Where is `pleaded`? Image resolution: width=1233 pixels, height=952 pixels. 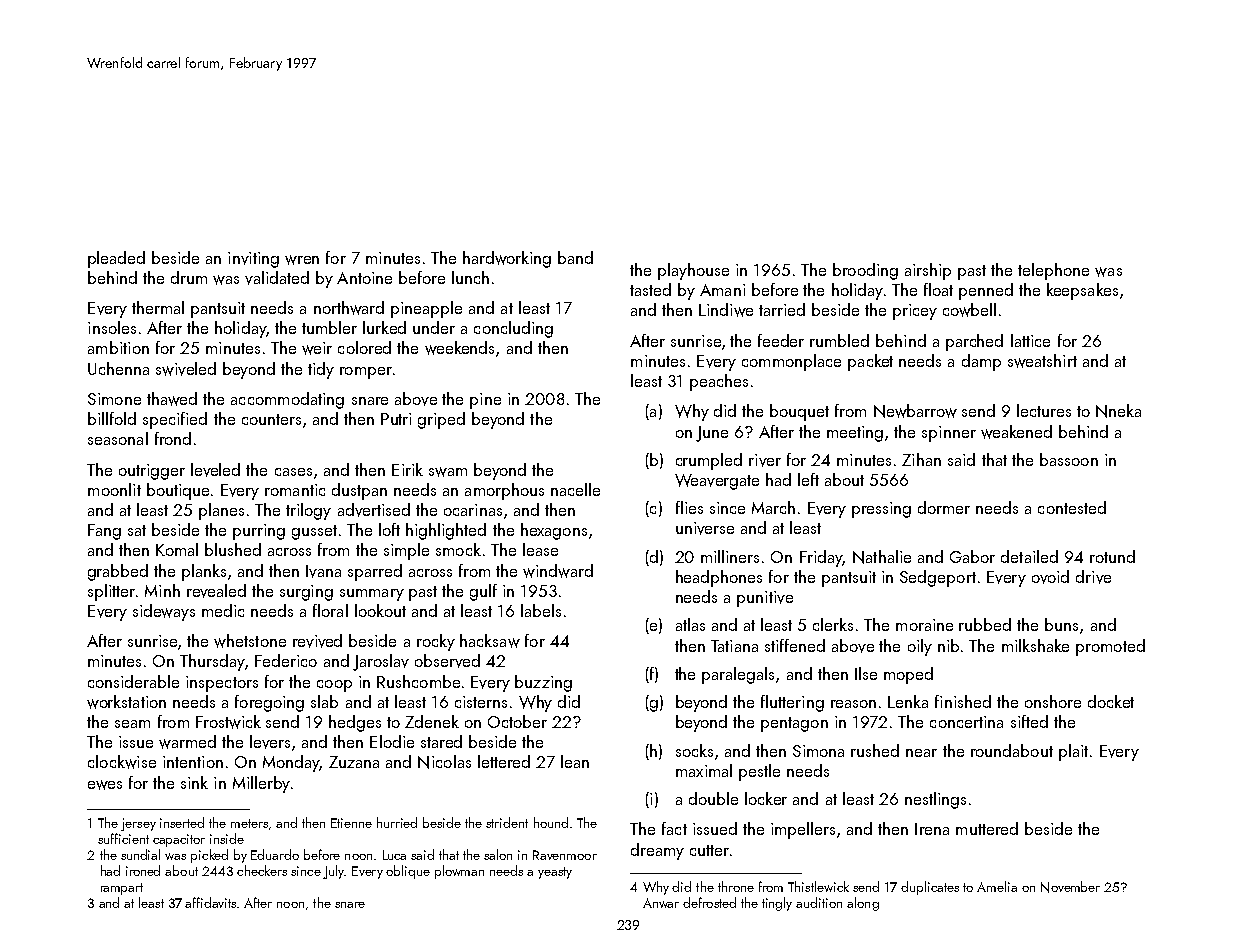 pleaded is located at coordinates (116, 259).
